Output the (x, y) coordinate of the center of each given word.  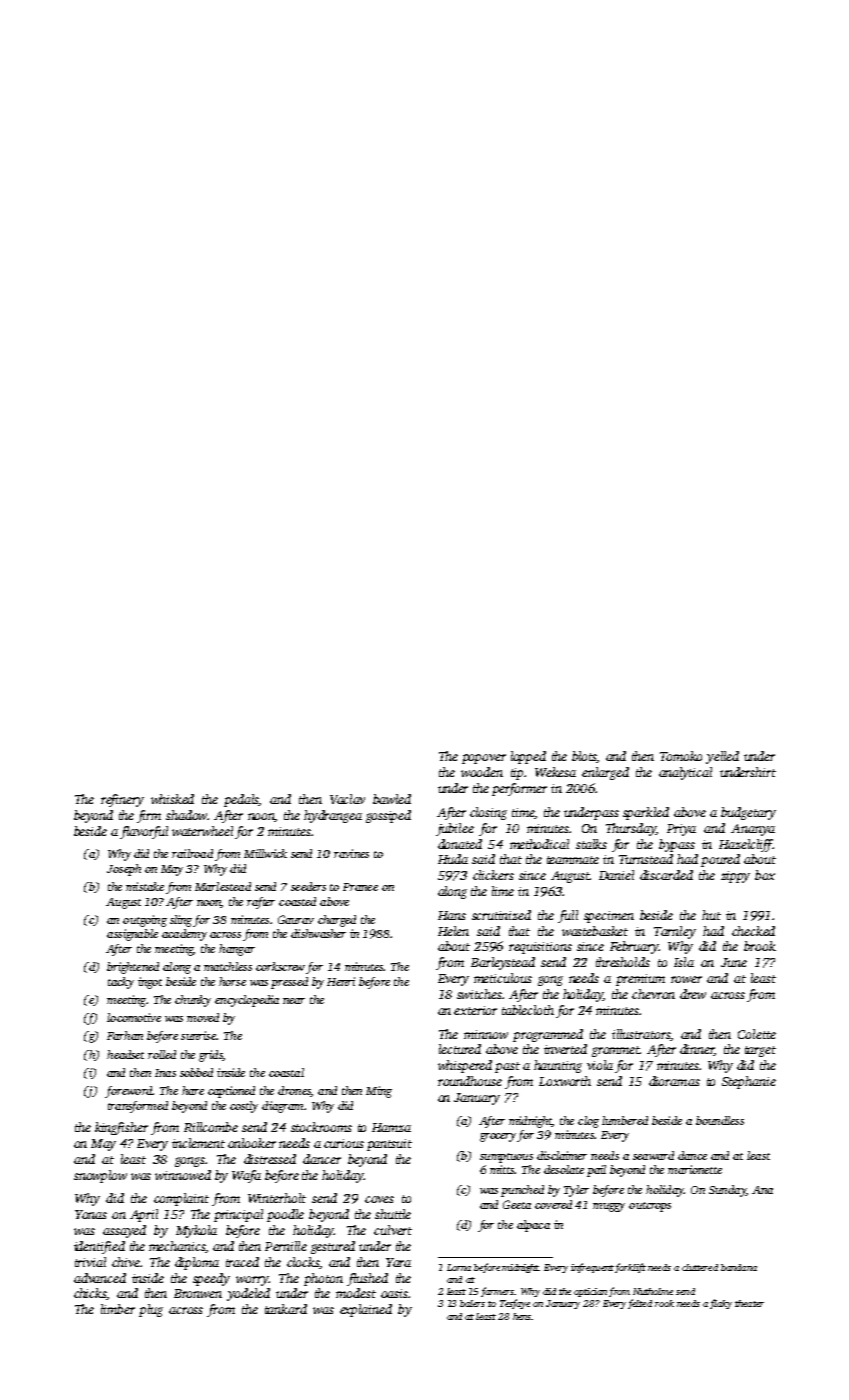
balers (472, 1303)
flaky (721, 1304)
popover (484, 759)
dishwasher (318, 933)
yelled (722, 757)
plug (151, 1310)
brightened (133, 968)
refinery (122, 800)
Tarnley (675, 932)
